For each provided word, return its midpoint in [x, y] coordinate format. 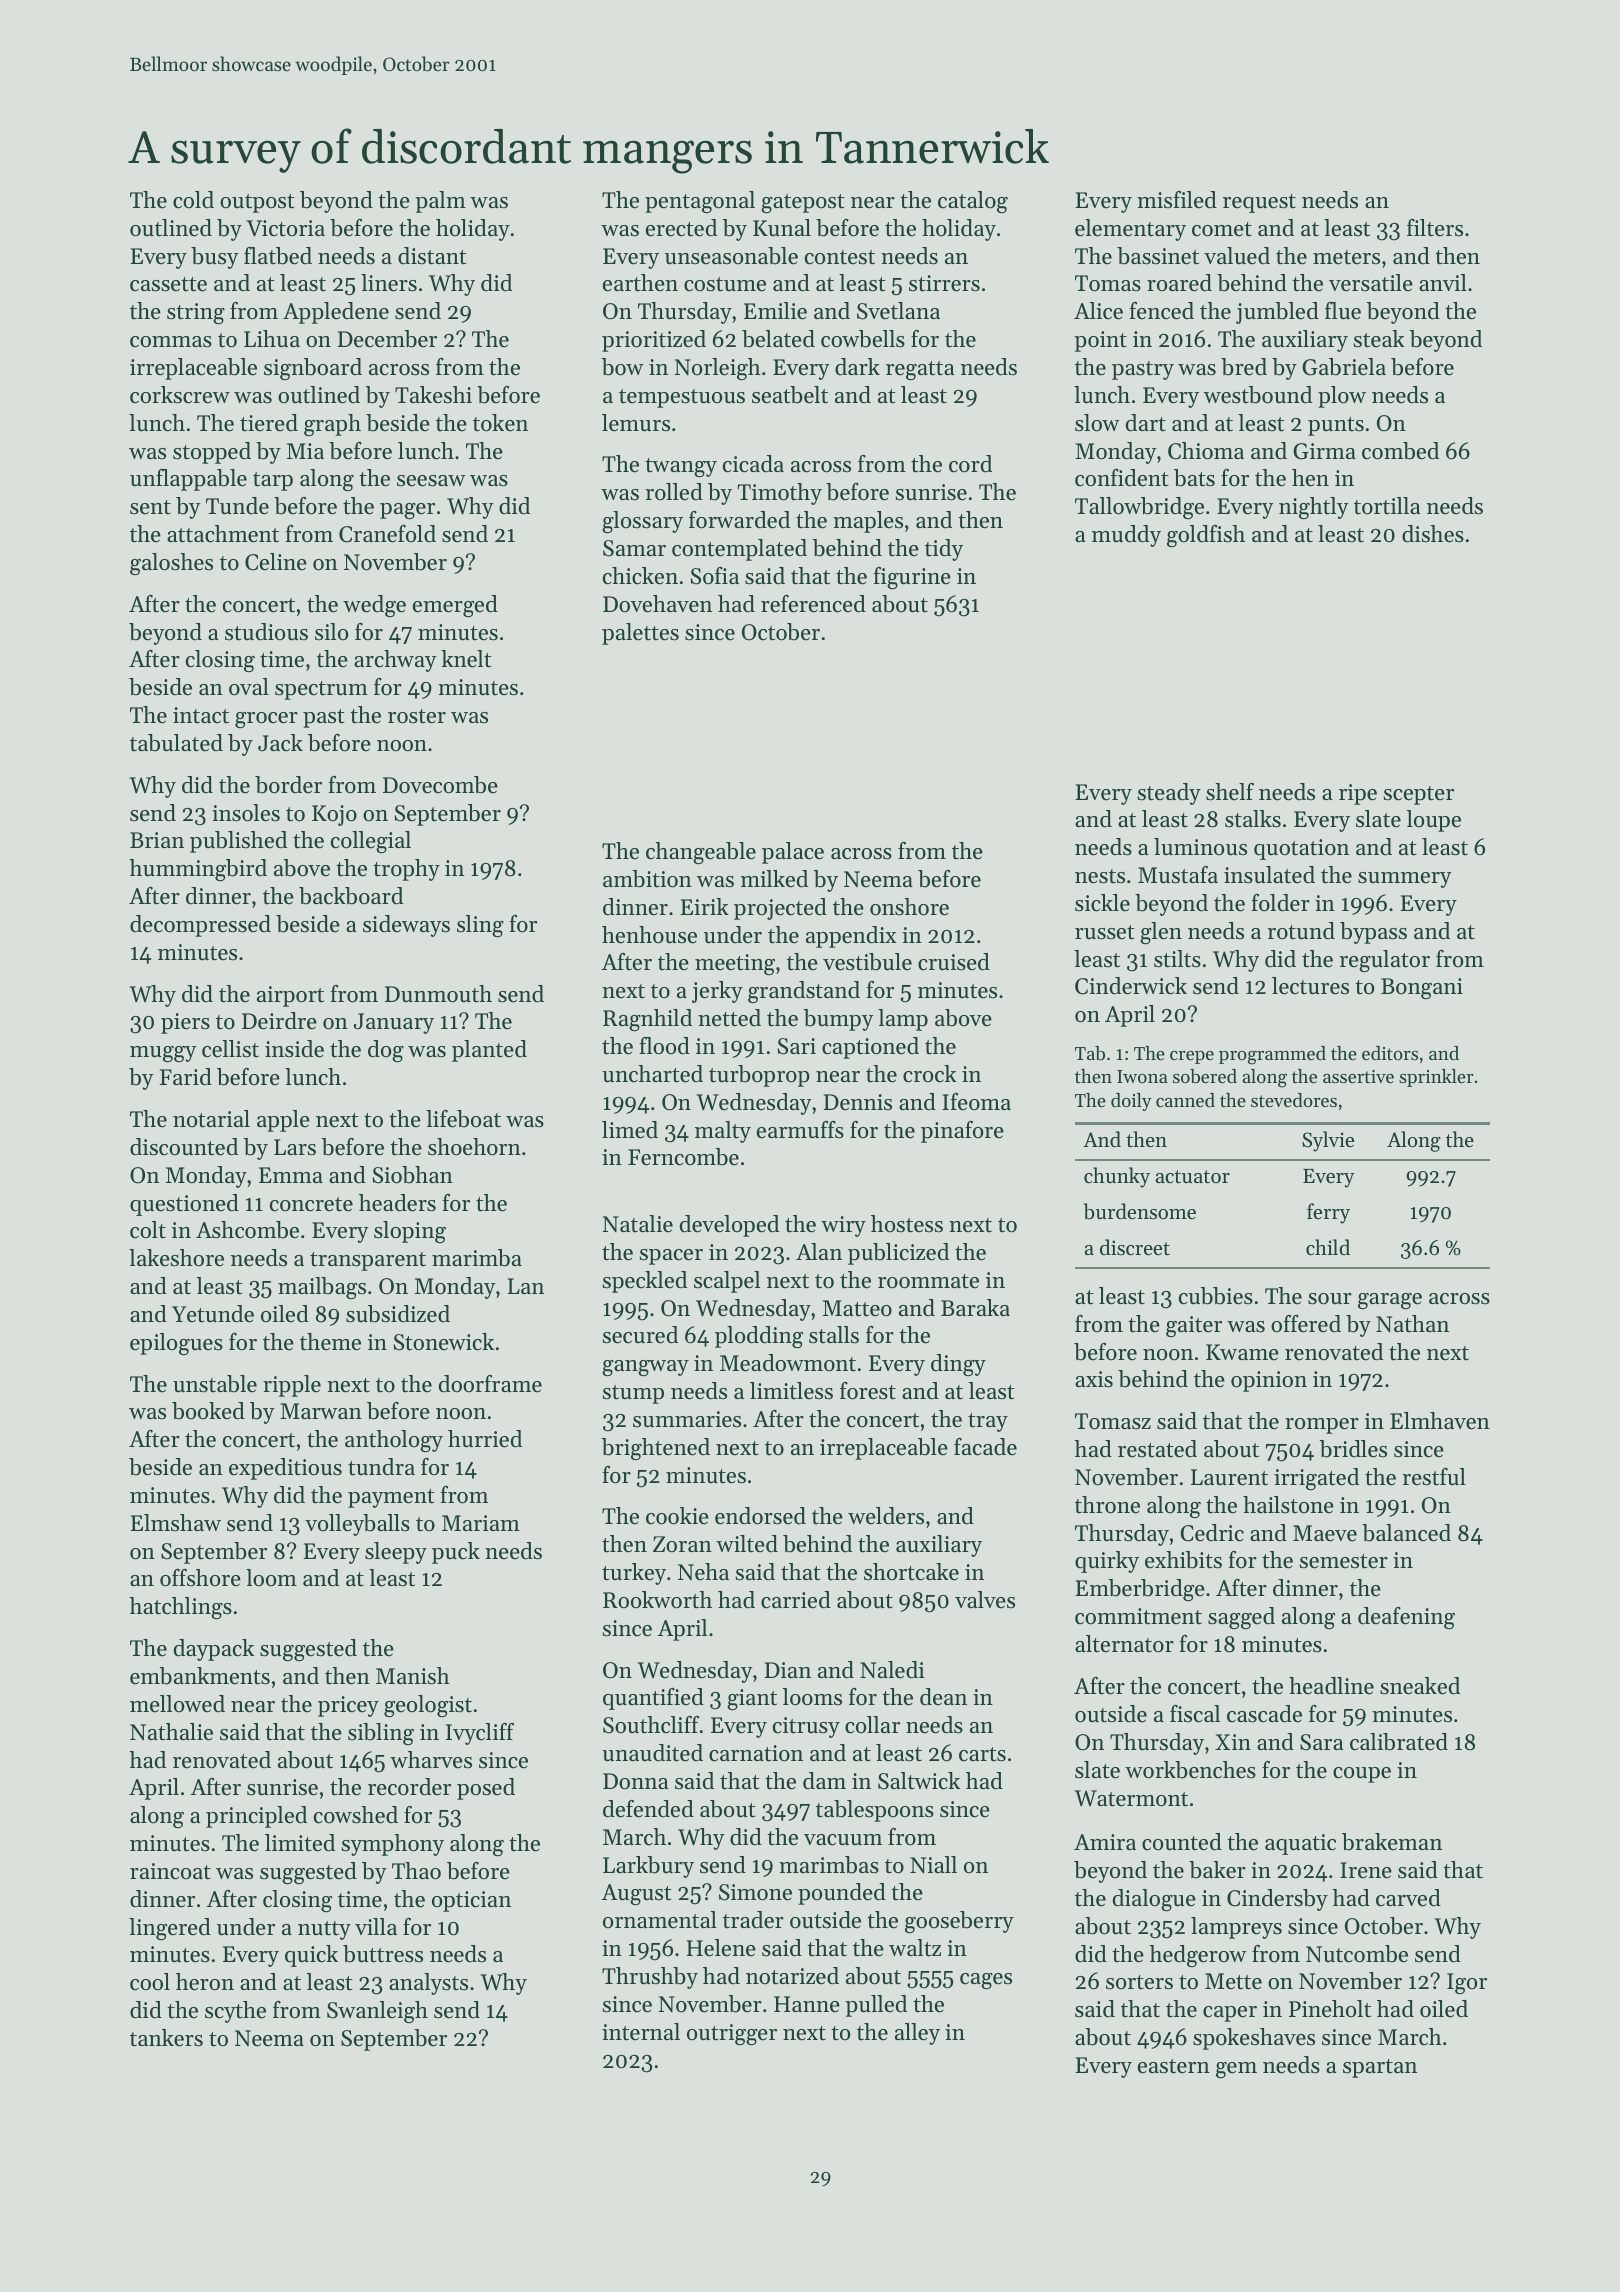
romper [1322, 1426]
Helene [721, 1948]
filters [1435, 228]
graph [332, 425]
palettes [640, 634]
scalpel [727, 1282]
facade [985, 1447]
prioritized [654, 341]
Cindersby [1277, 1900]
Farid [186, 1077]
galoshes [171, 564]
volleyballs [357, 1525]
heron [205, 1982]
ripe [1358, 794]
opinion [1269, 1381]
